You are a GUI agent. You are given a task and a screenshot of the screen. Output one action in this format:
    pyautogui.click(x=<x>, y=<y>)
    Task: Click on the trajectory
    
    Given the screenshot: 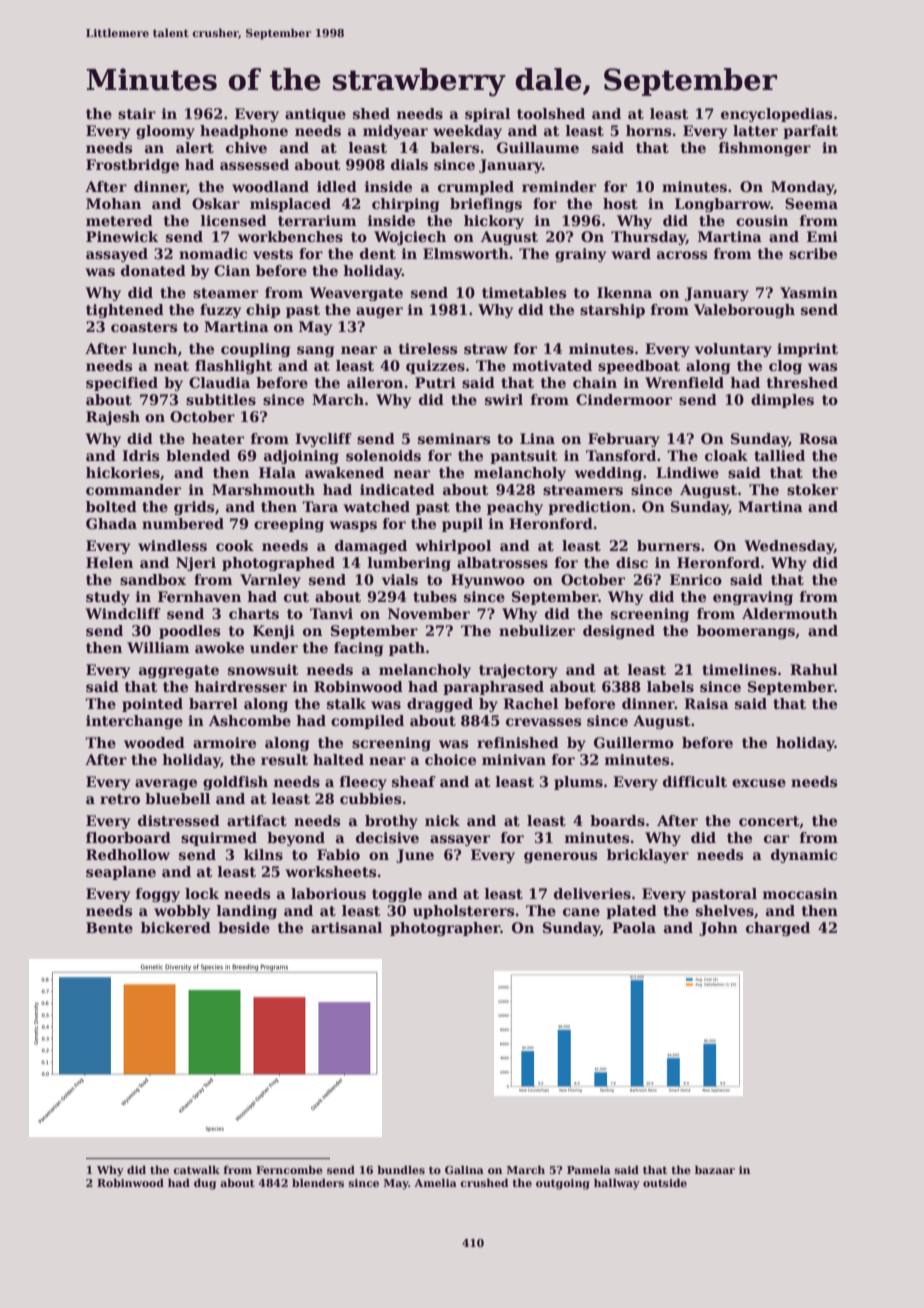 What is the action you would take?
    pyautogui.click(x=518, y=671)
